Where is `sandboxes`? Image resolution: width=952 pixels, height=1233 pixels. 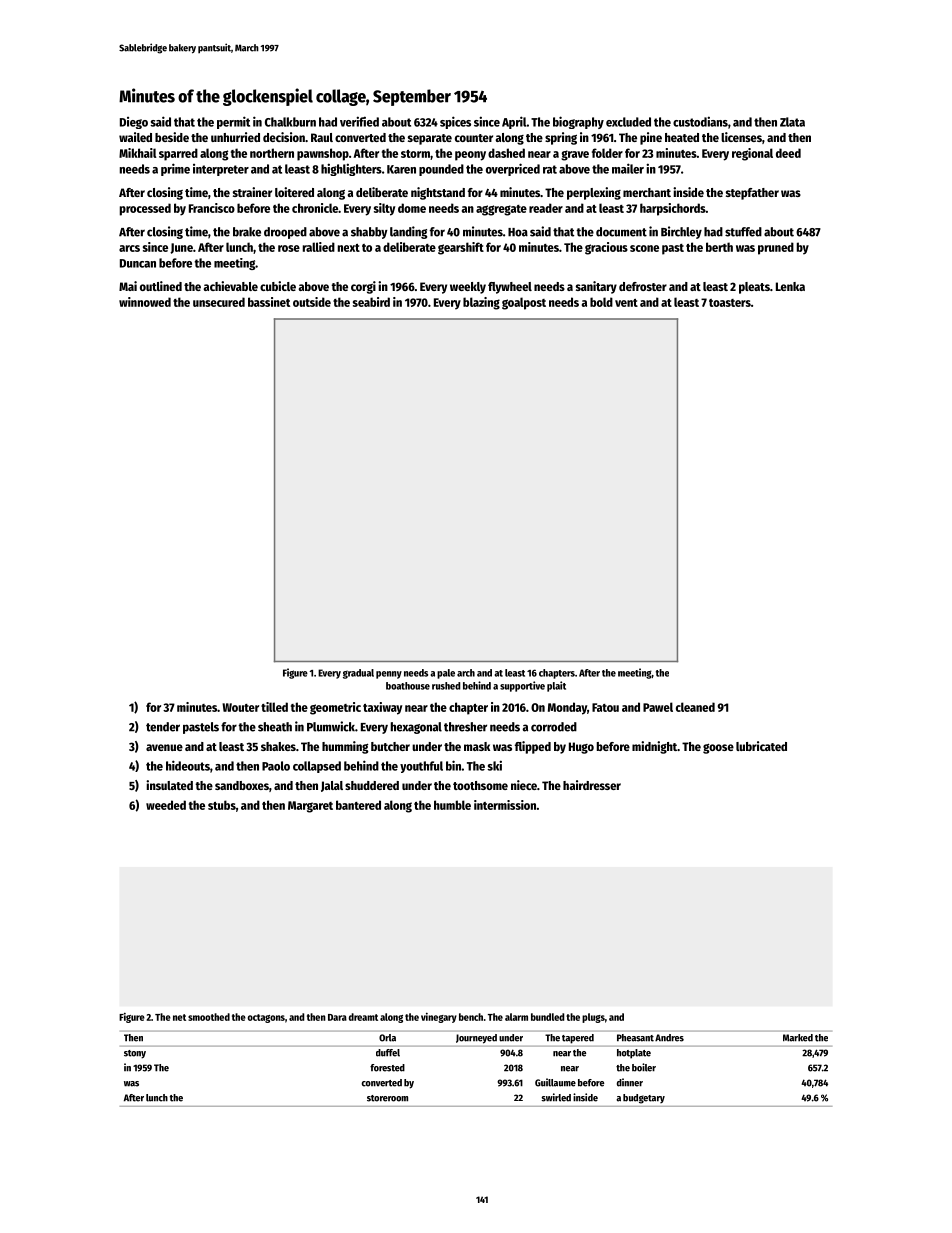 sandboxes is located at coordinates (242, 785).
